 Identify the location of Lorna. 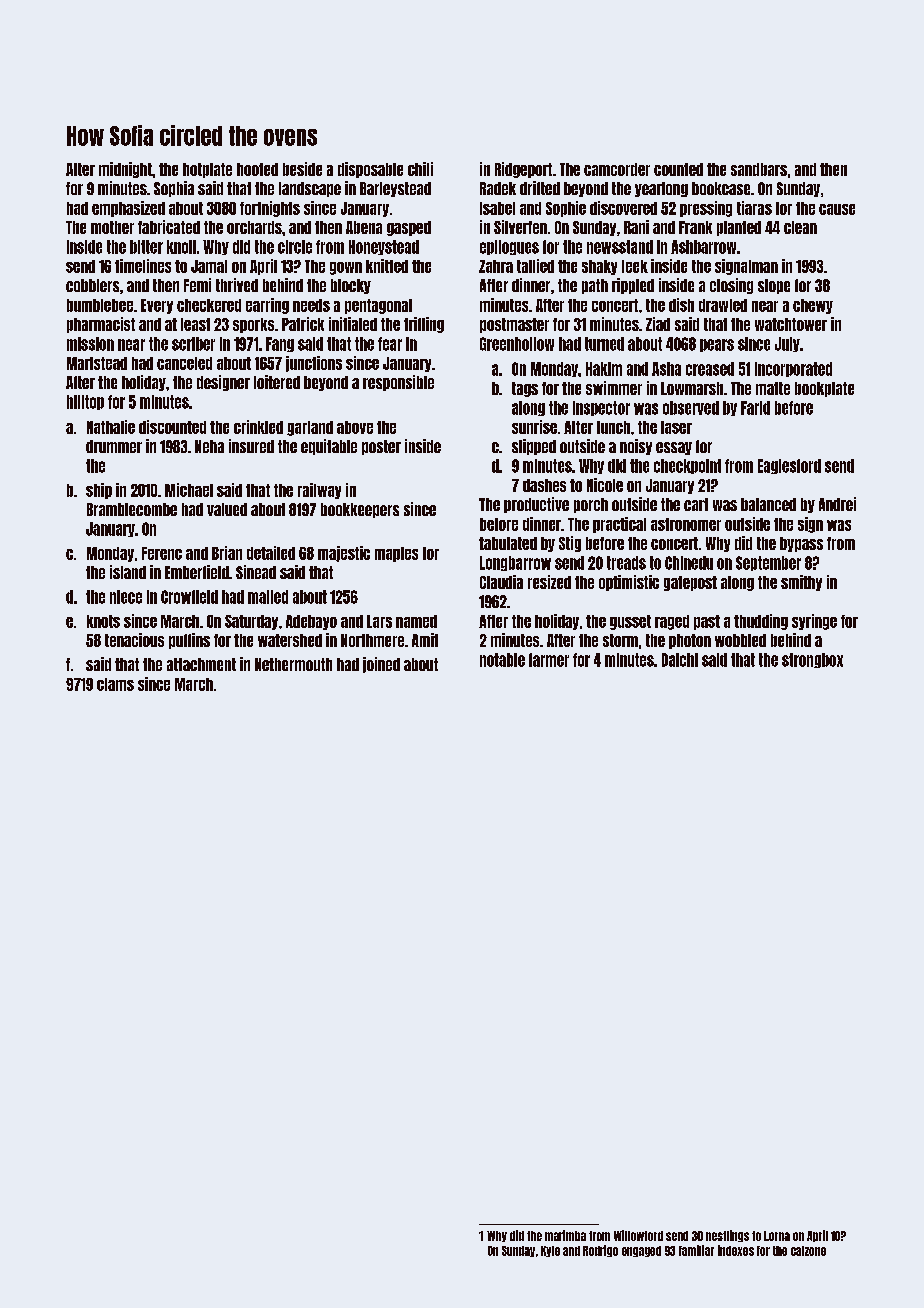
(777, 1236).
